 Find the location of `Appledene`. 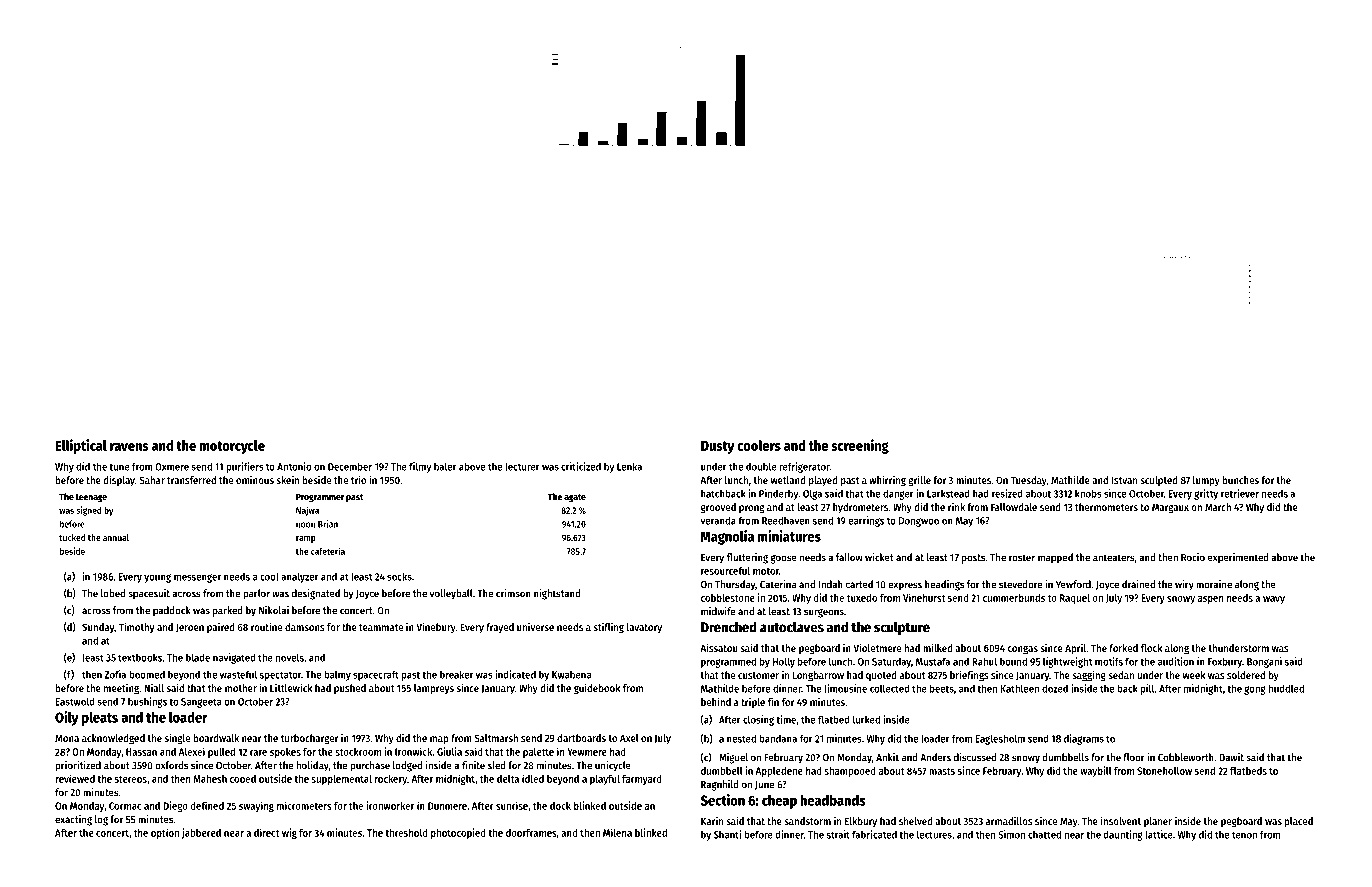

Appledene is located at coordinates (779, 772).
